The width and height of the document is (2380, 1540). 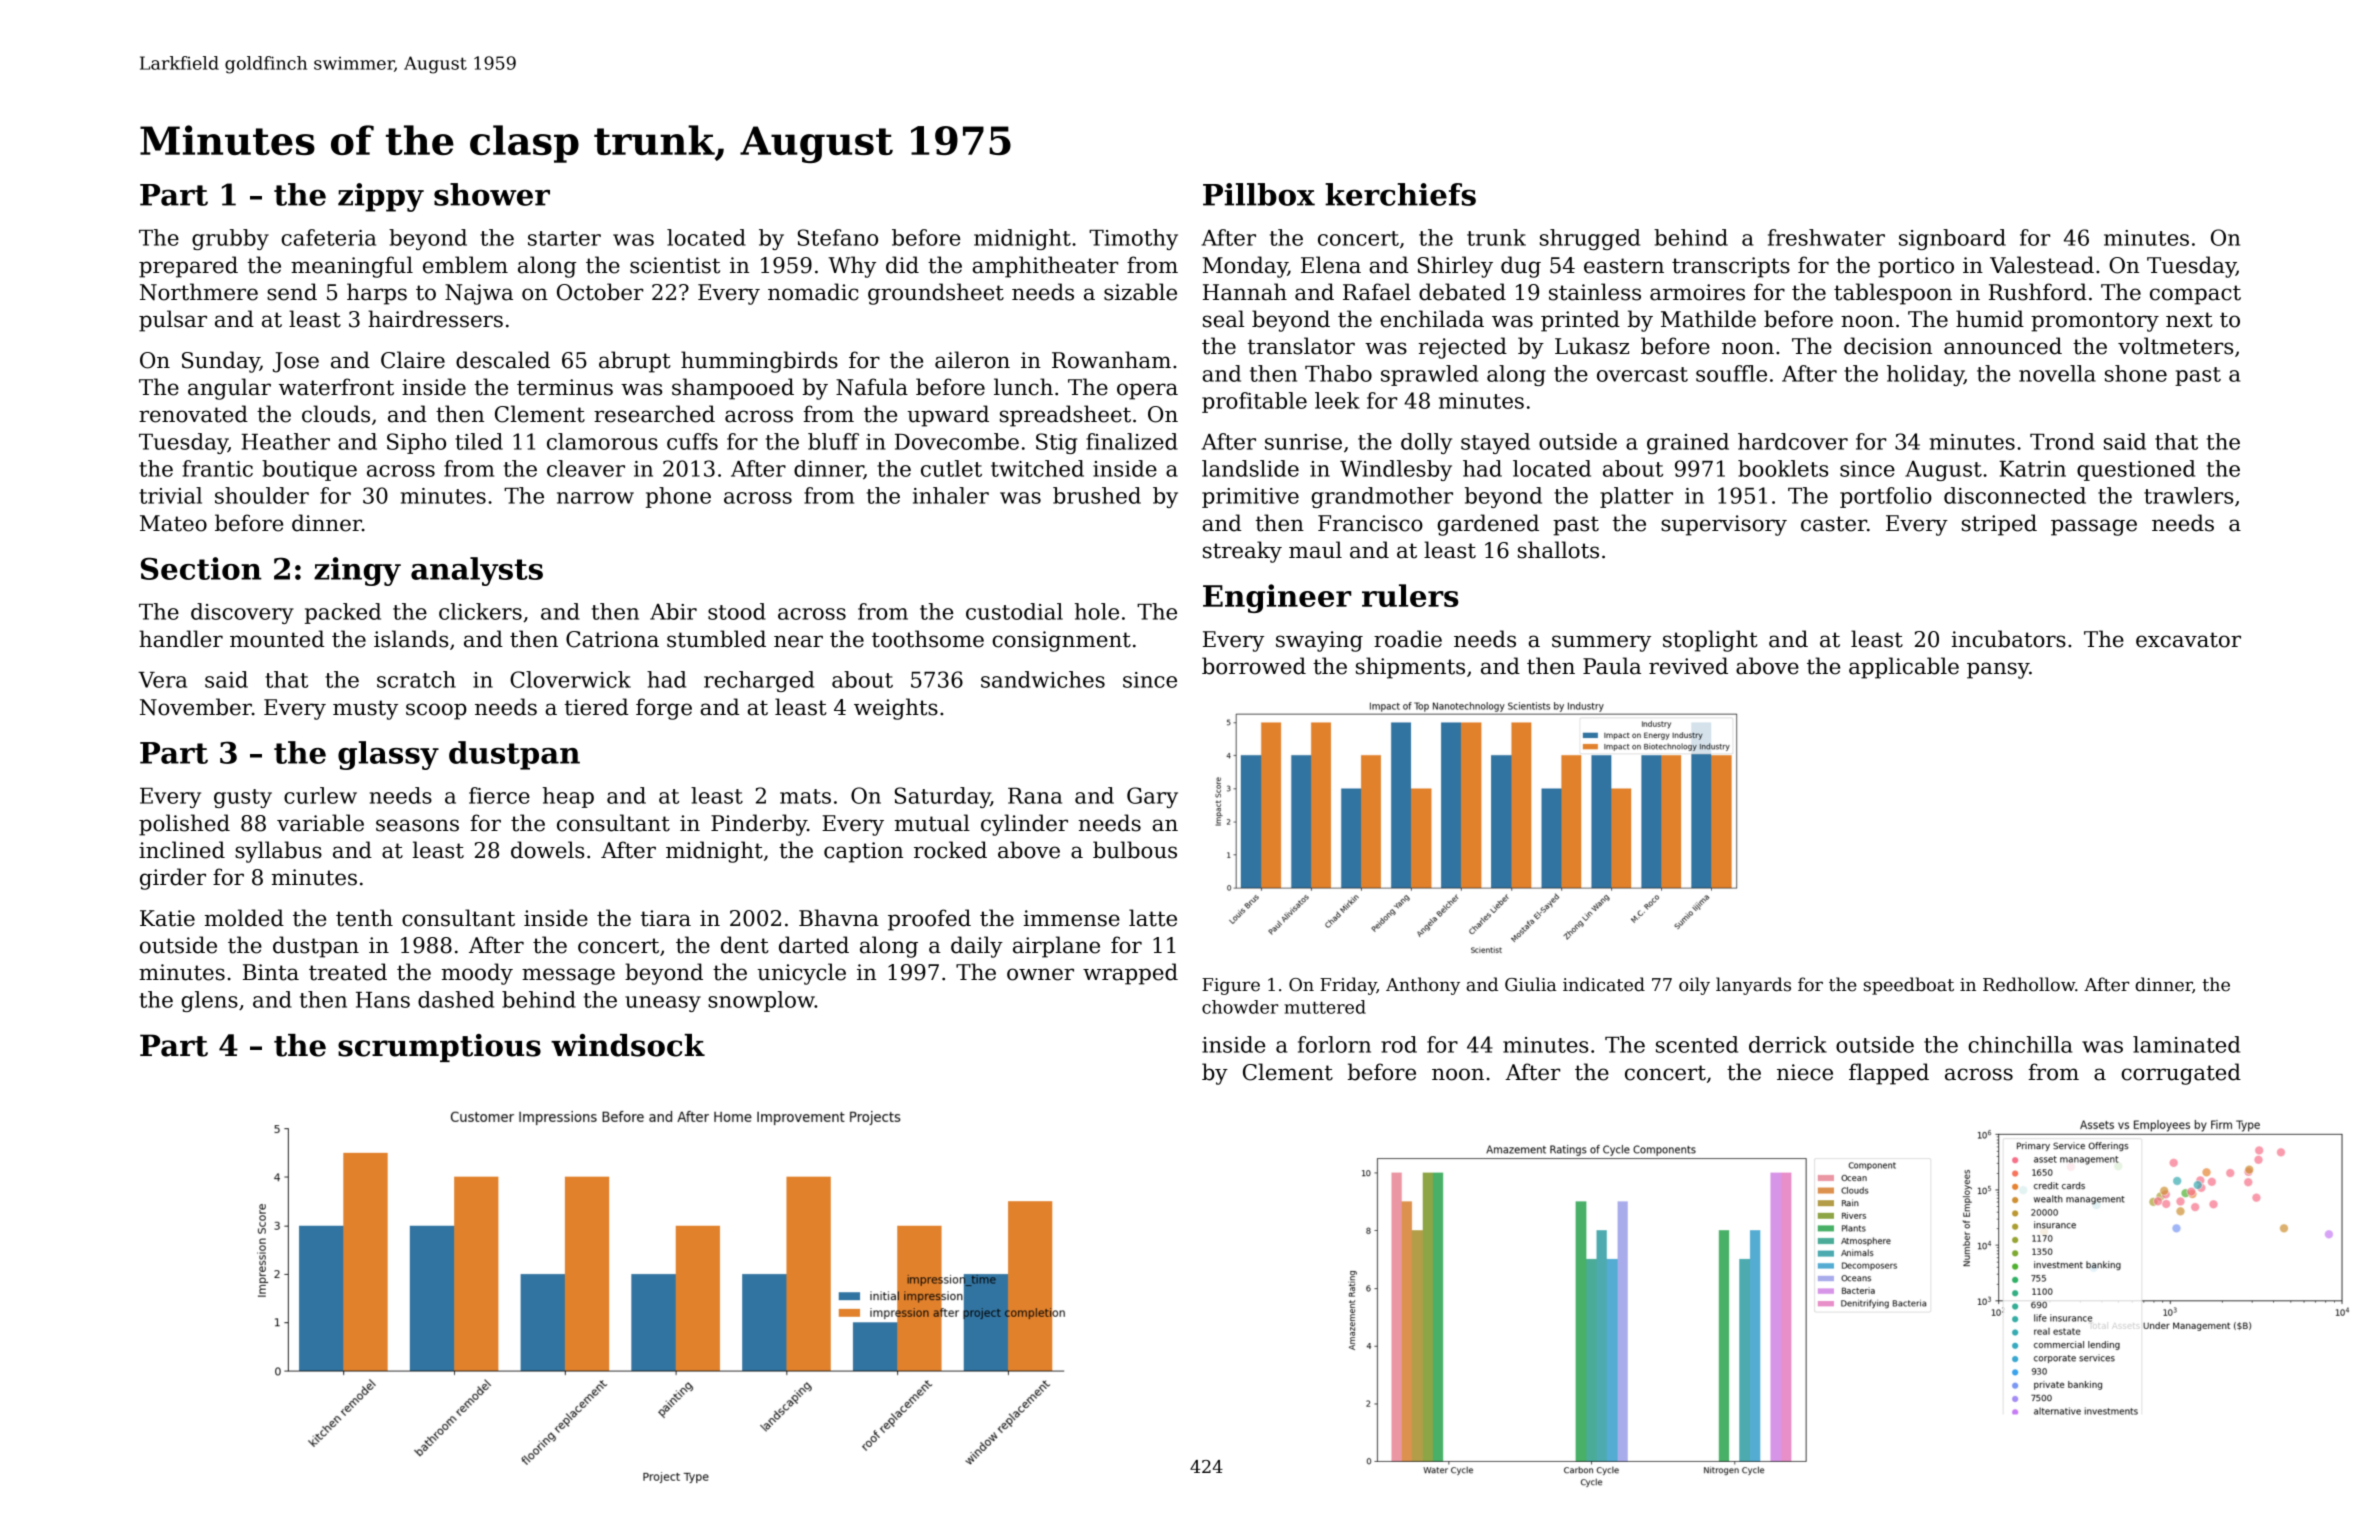 I want to click on signboard, so click(x=1952, y=239).
